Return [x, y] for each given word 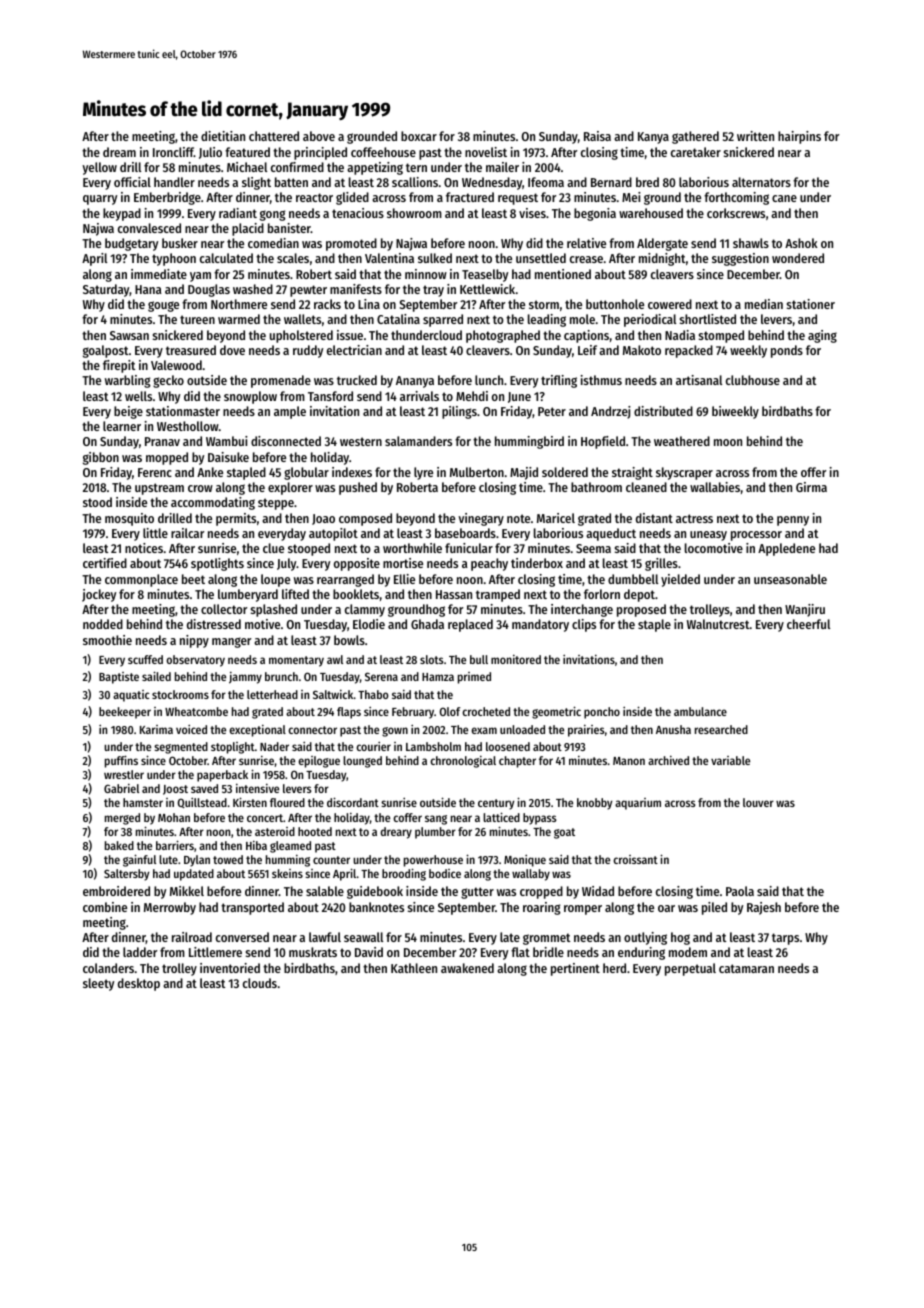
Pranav [162, 441]
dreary [396, 833]
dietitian [223, 136]
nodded [103, 624]
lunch [489, 380]
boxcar [419, 136]
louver [758, 802]
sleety [98, 984]
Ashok [801, 243]
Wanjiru [805, 610]
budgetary [131, 244]
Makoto [642, 350]
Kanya [653, 138]
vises [532, 213]
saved [204, 788]
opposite [357, 564]
